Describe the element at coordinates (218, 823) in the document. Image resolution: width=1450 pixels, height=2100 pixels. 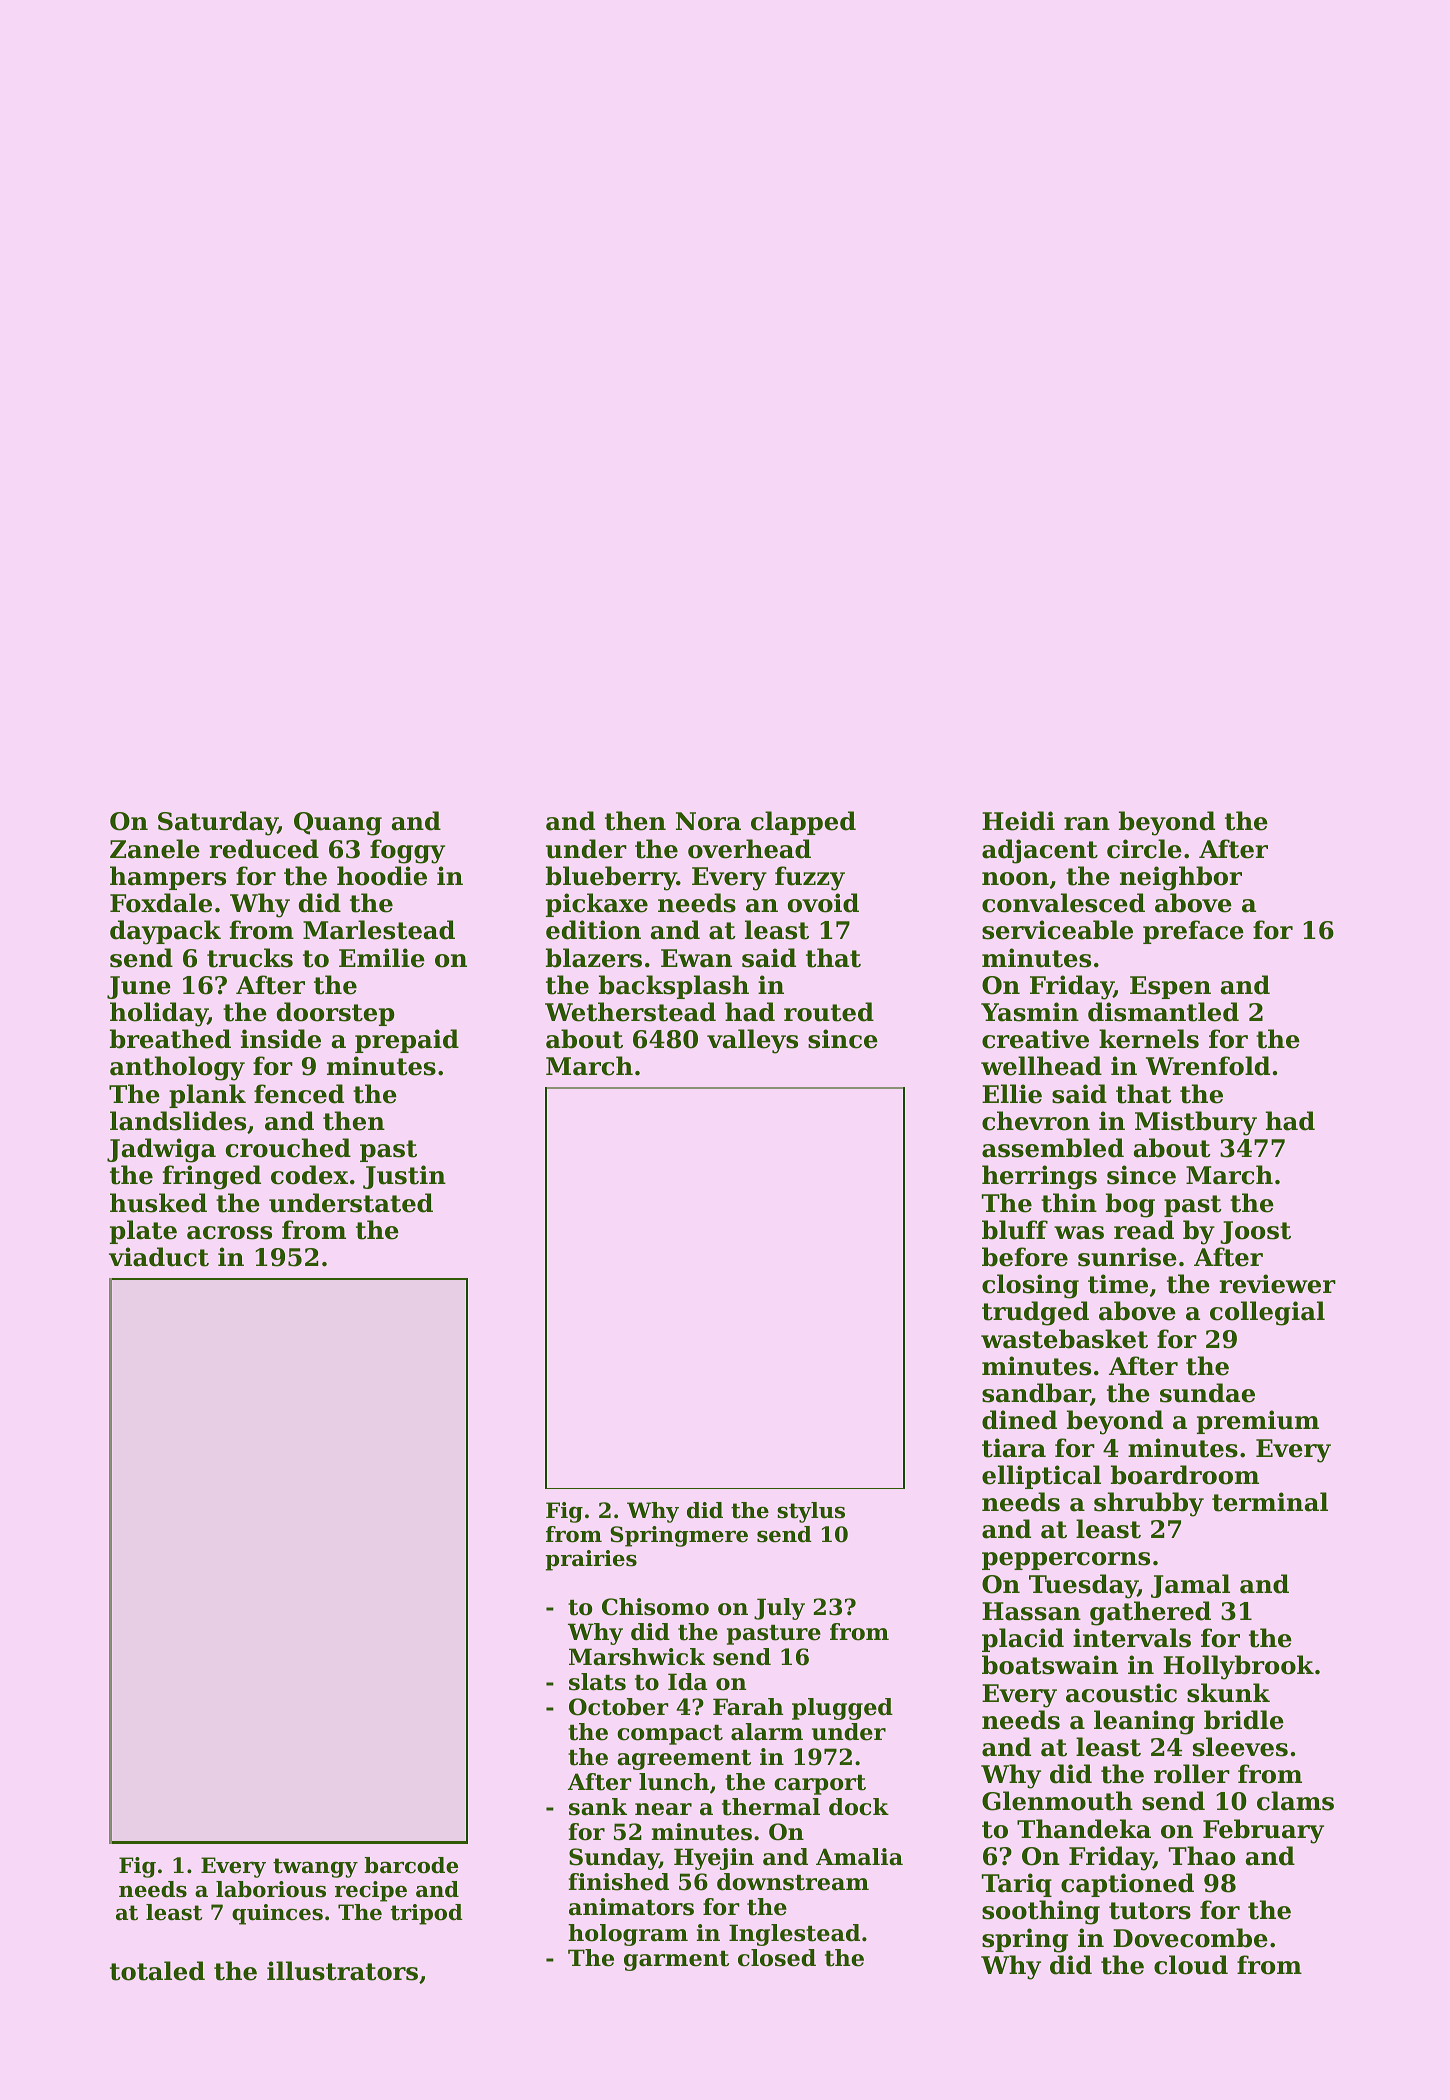
I see `Saturday` at that location.
